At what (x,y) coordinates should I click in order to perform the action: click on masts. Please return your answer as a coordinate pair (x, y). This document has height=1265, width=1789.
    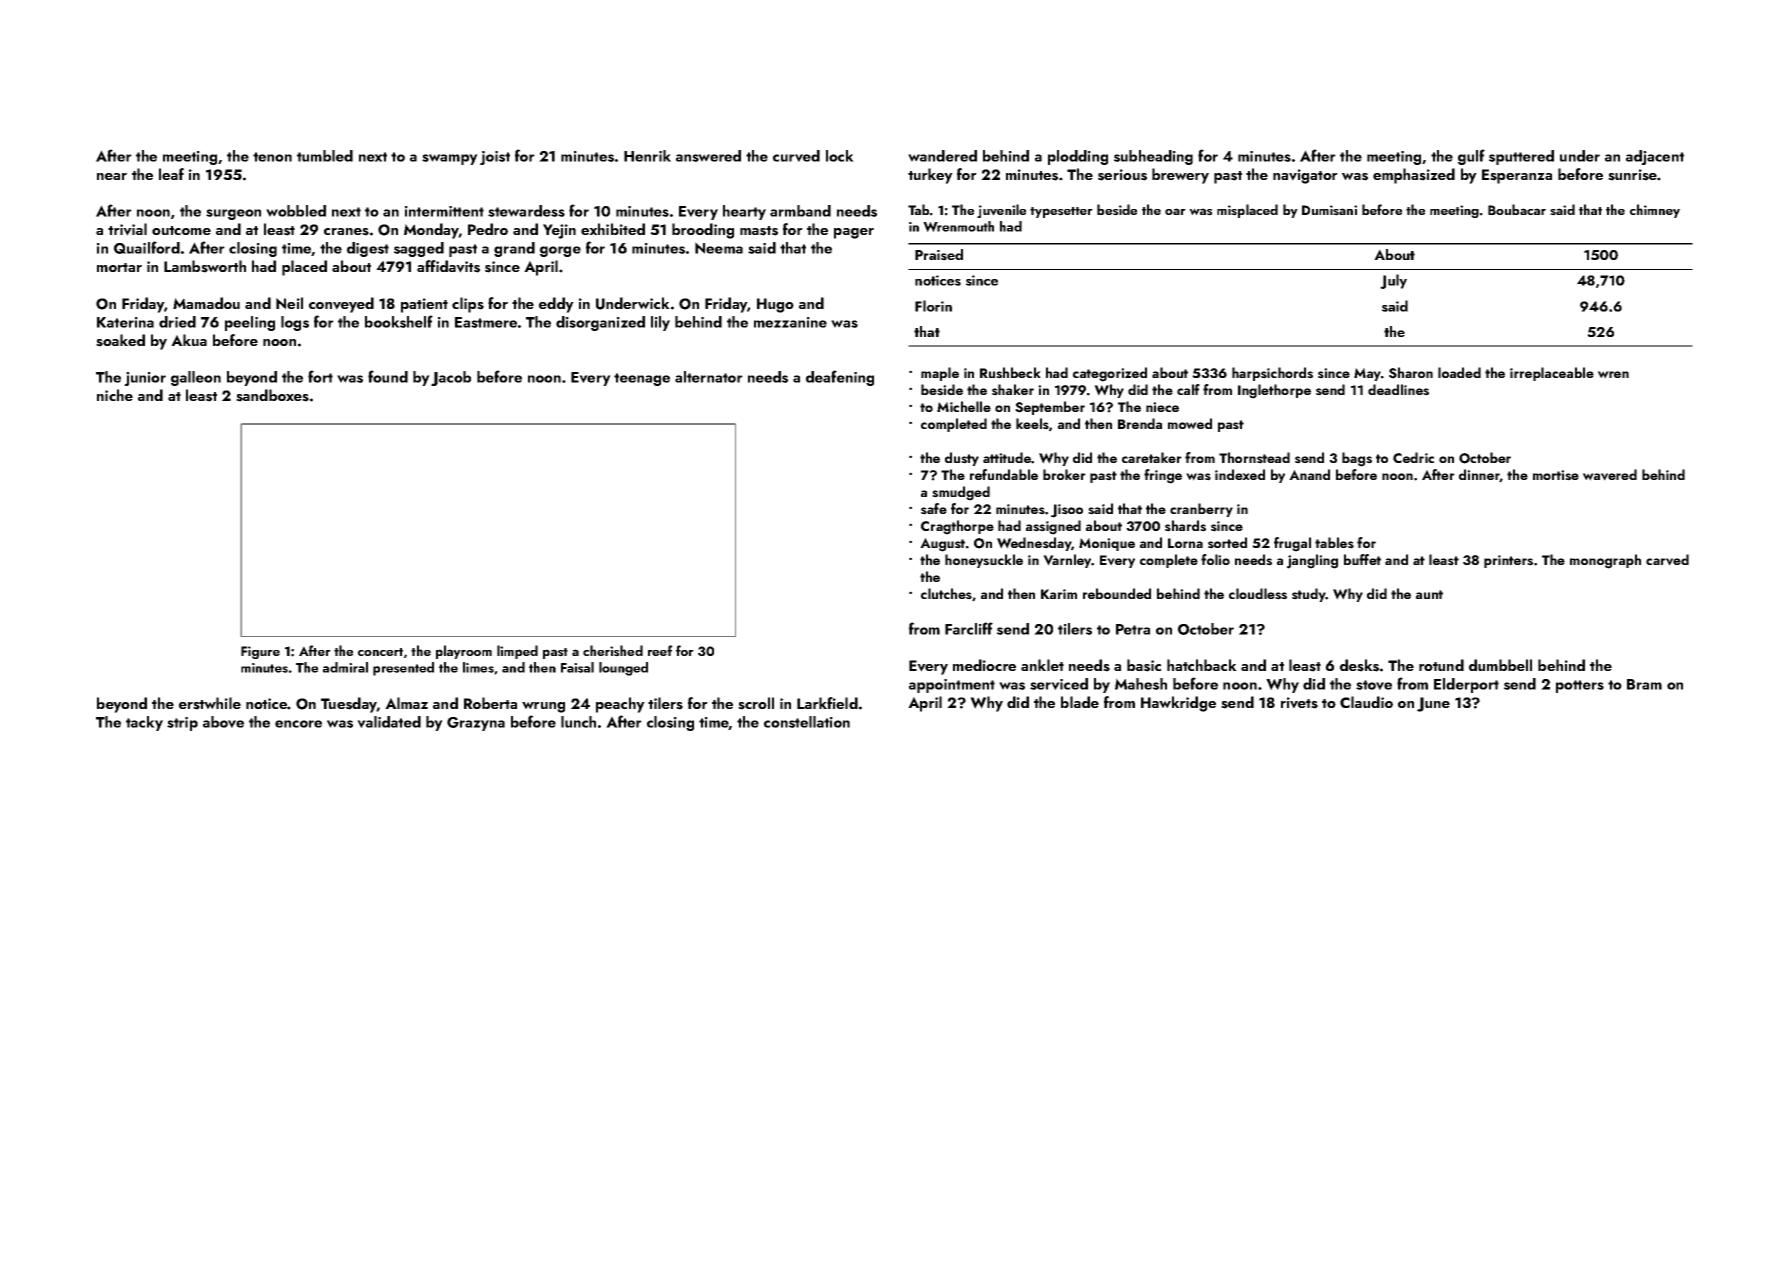
    Looking at the image, I should click on (759, 231).
